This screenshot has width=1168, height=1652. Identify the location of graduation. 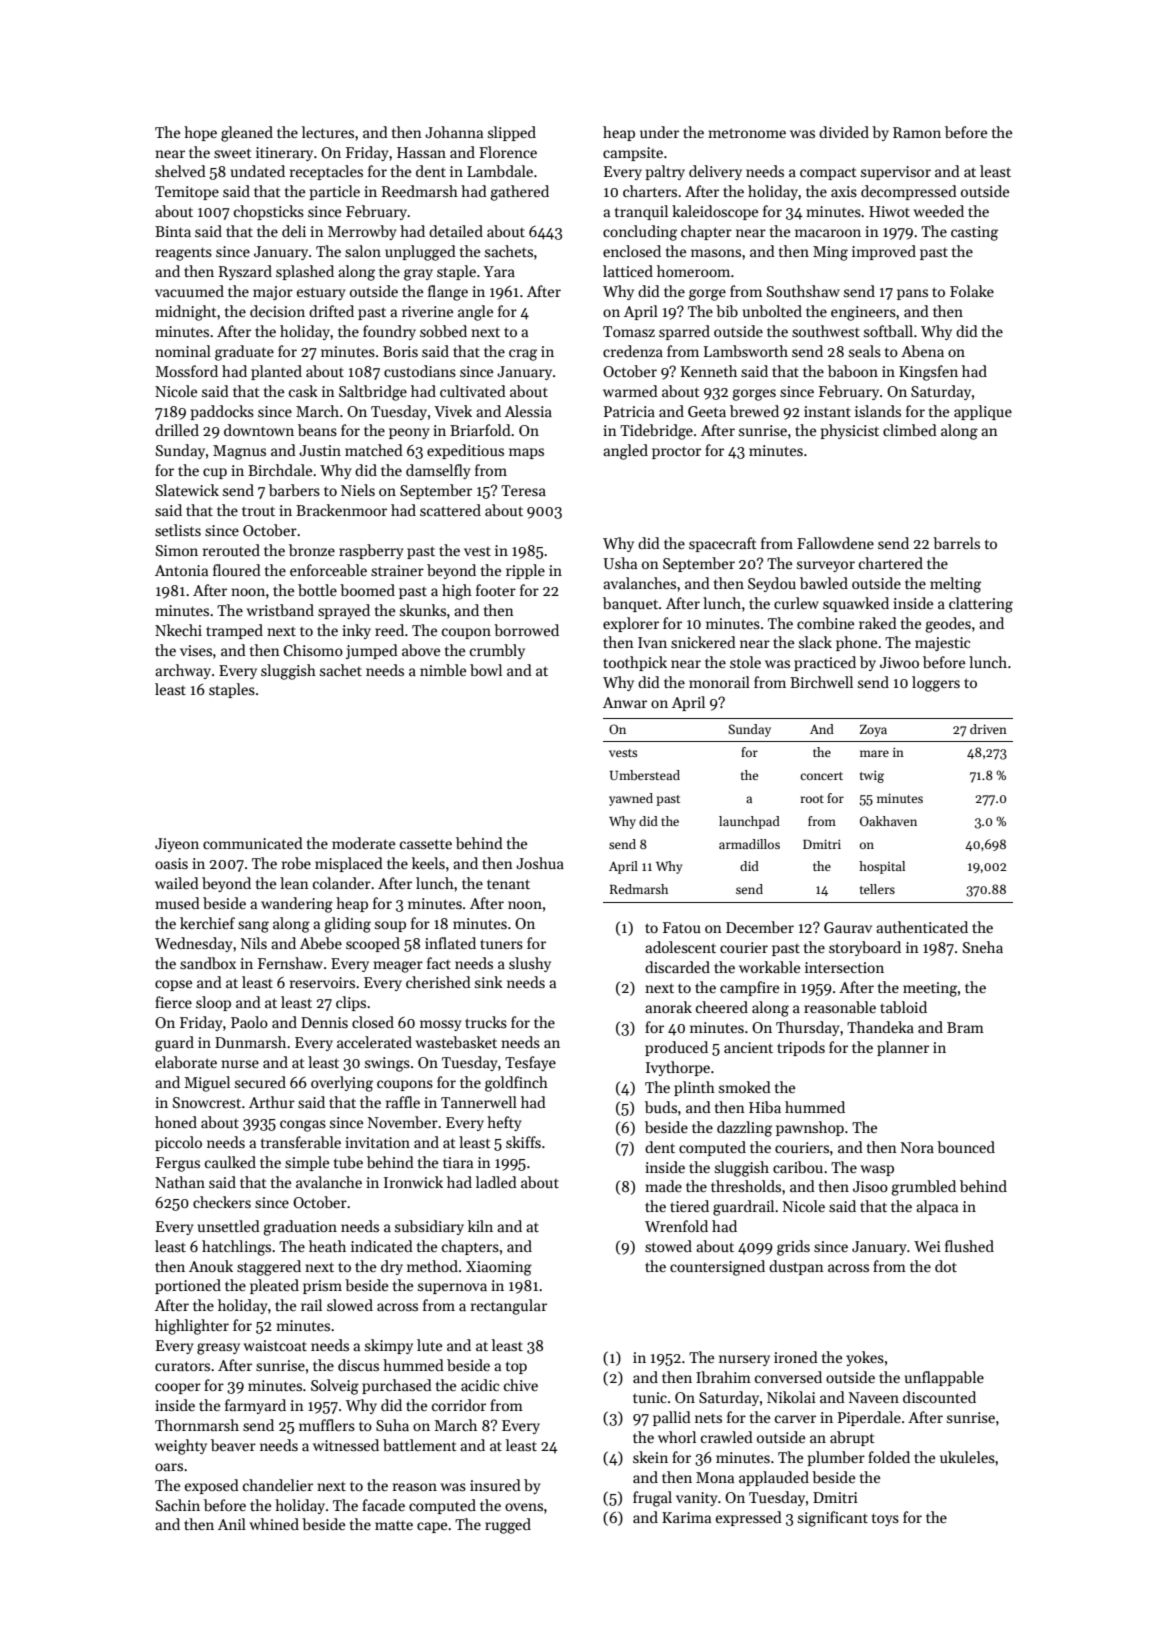
(300, 1228).
